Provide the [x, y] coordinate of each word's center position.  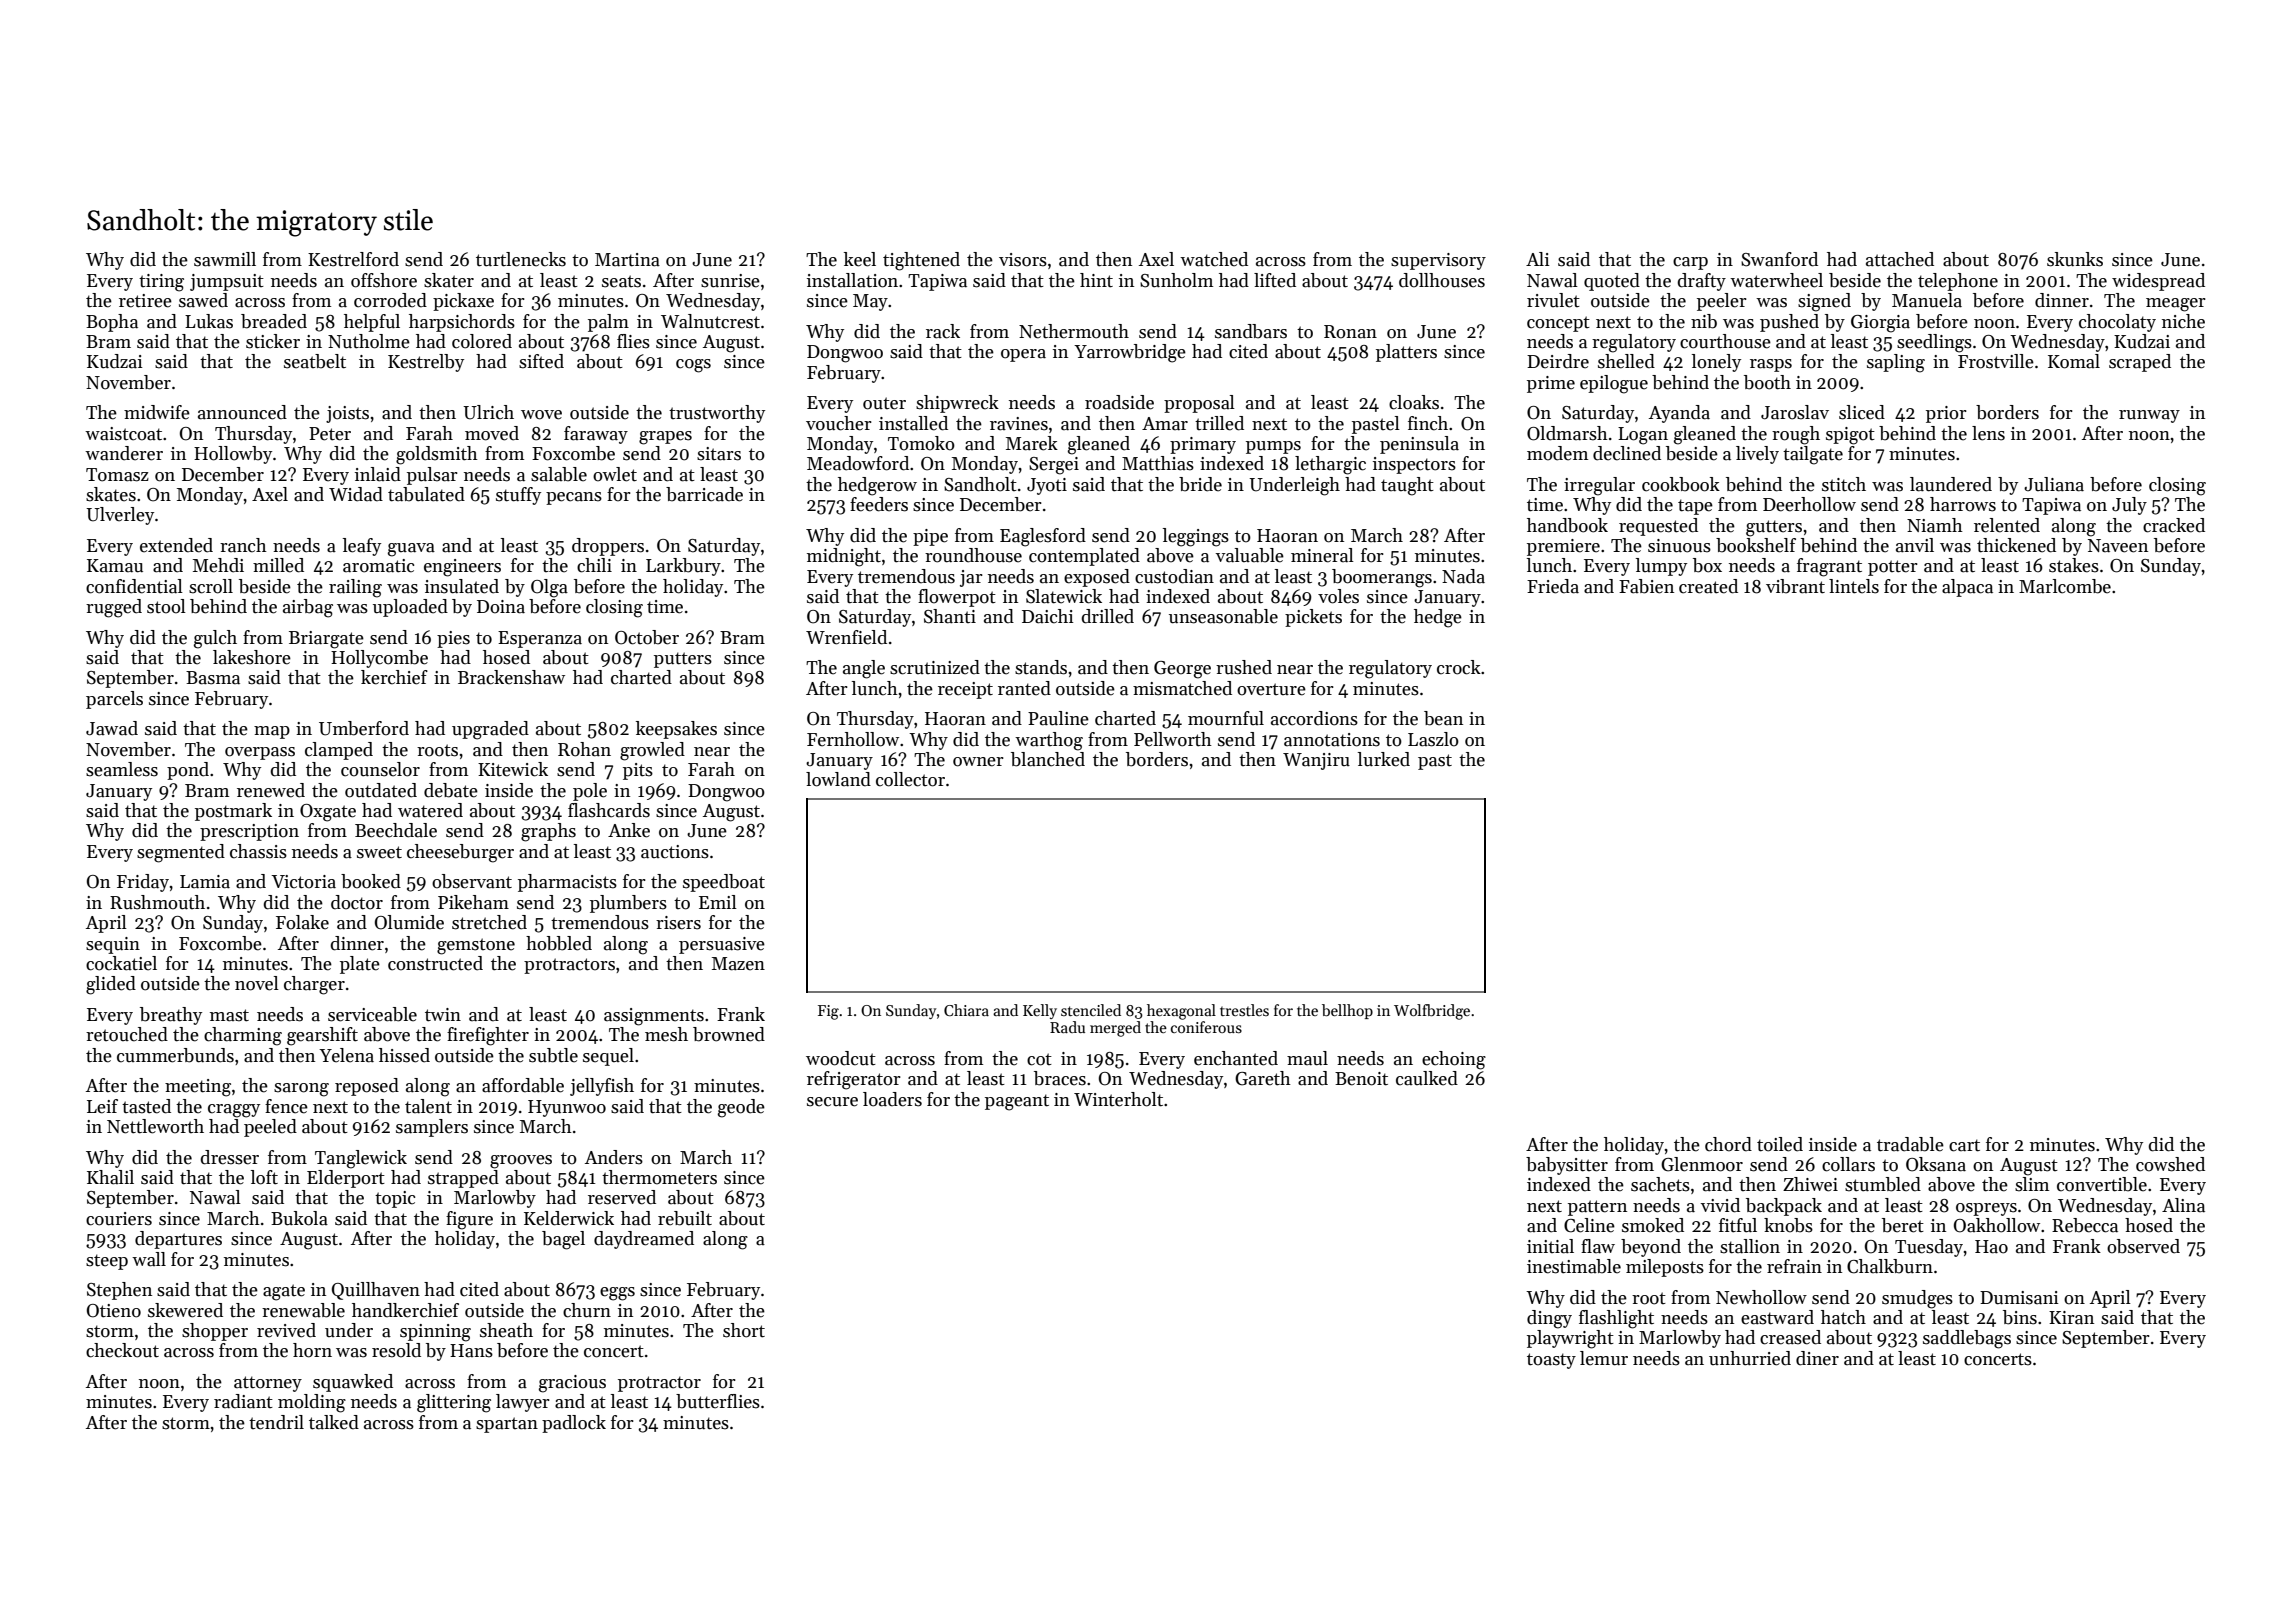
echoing [1454, 1060]
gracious [572, 1384]
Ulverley [120, 516]
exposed [1097, 578]
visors [1023, 260]
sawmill [225, 259]
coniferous [1206, 1027]
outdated [381, 790]
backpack [1784, 1207]
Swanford [1779, 259]
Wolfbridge [1432, 1012]
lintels [1854, 586]
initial [1550, 1246]
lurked [1384, 759]
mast [229, 1015]
